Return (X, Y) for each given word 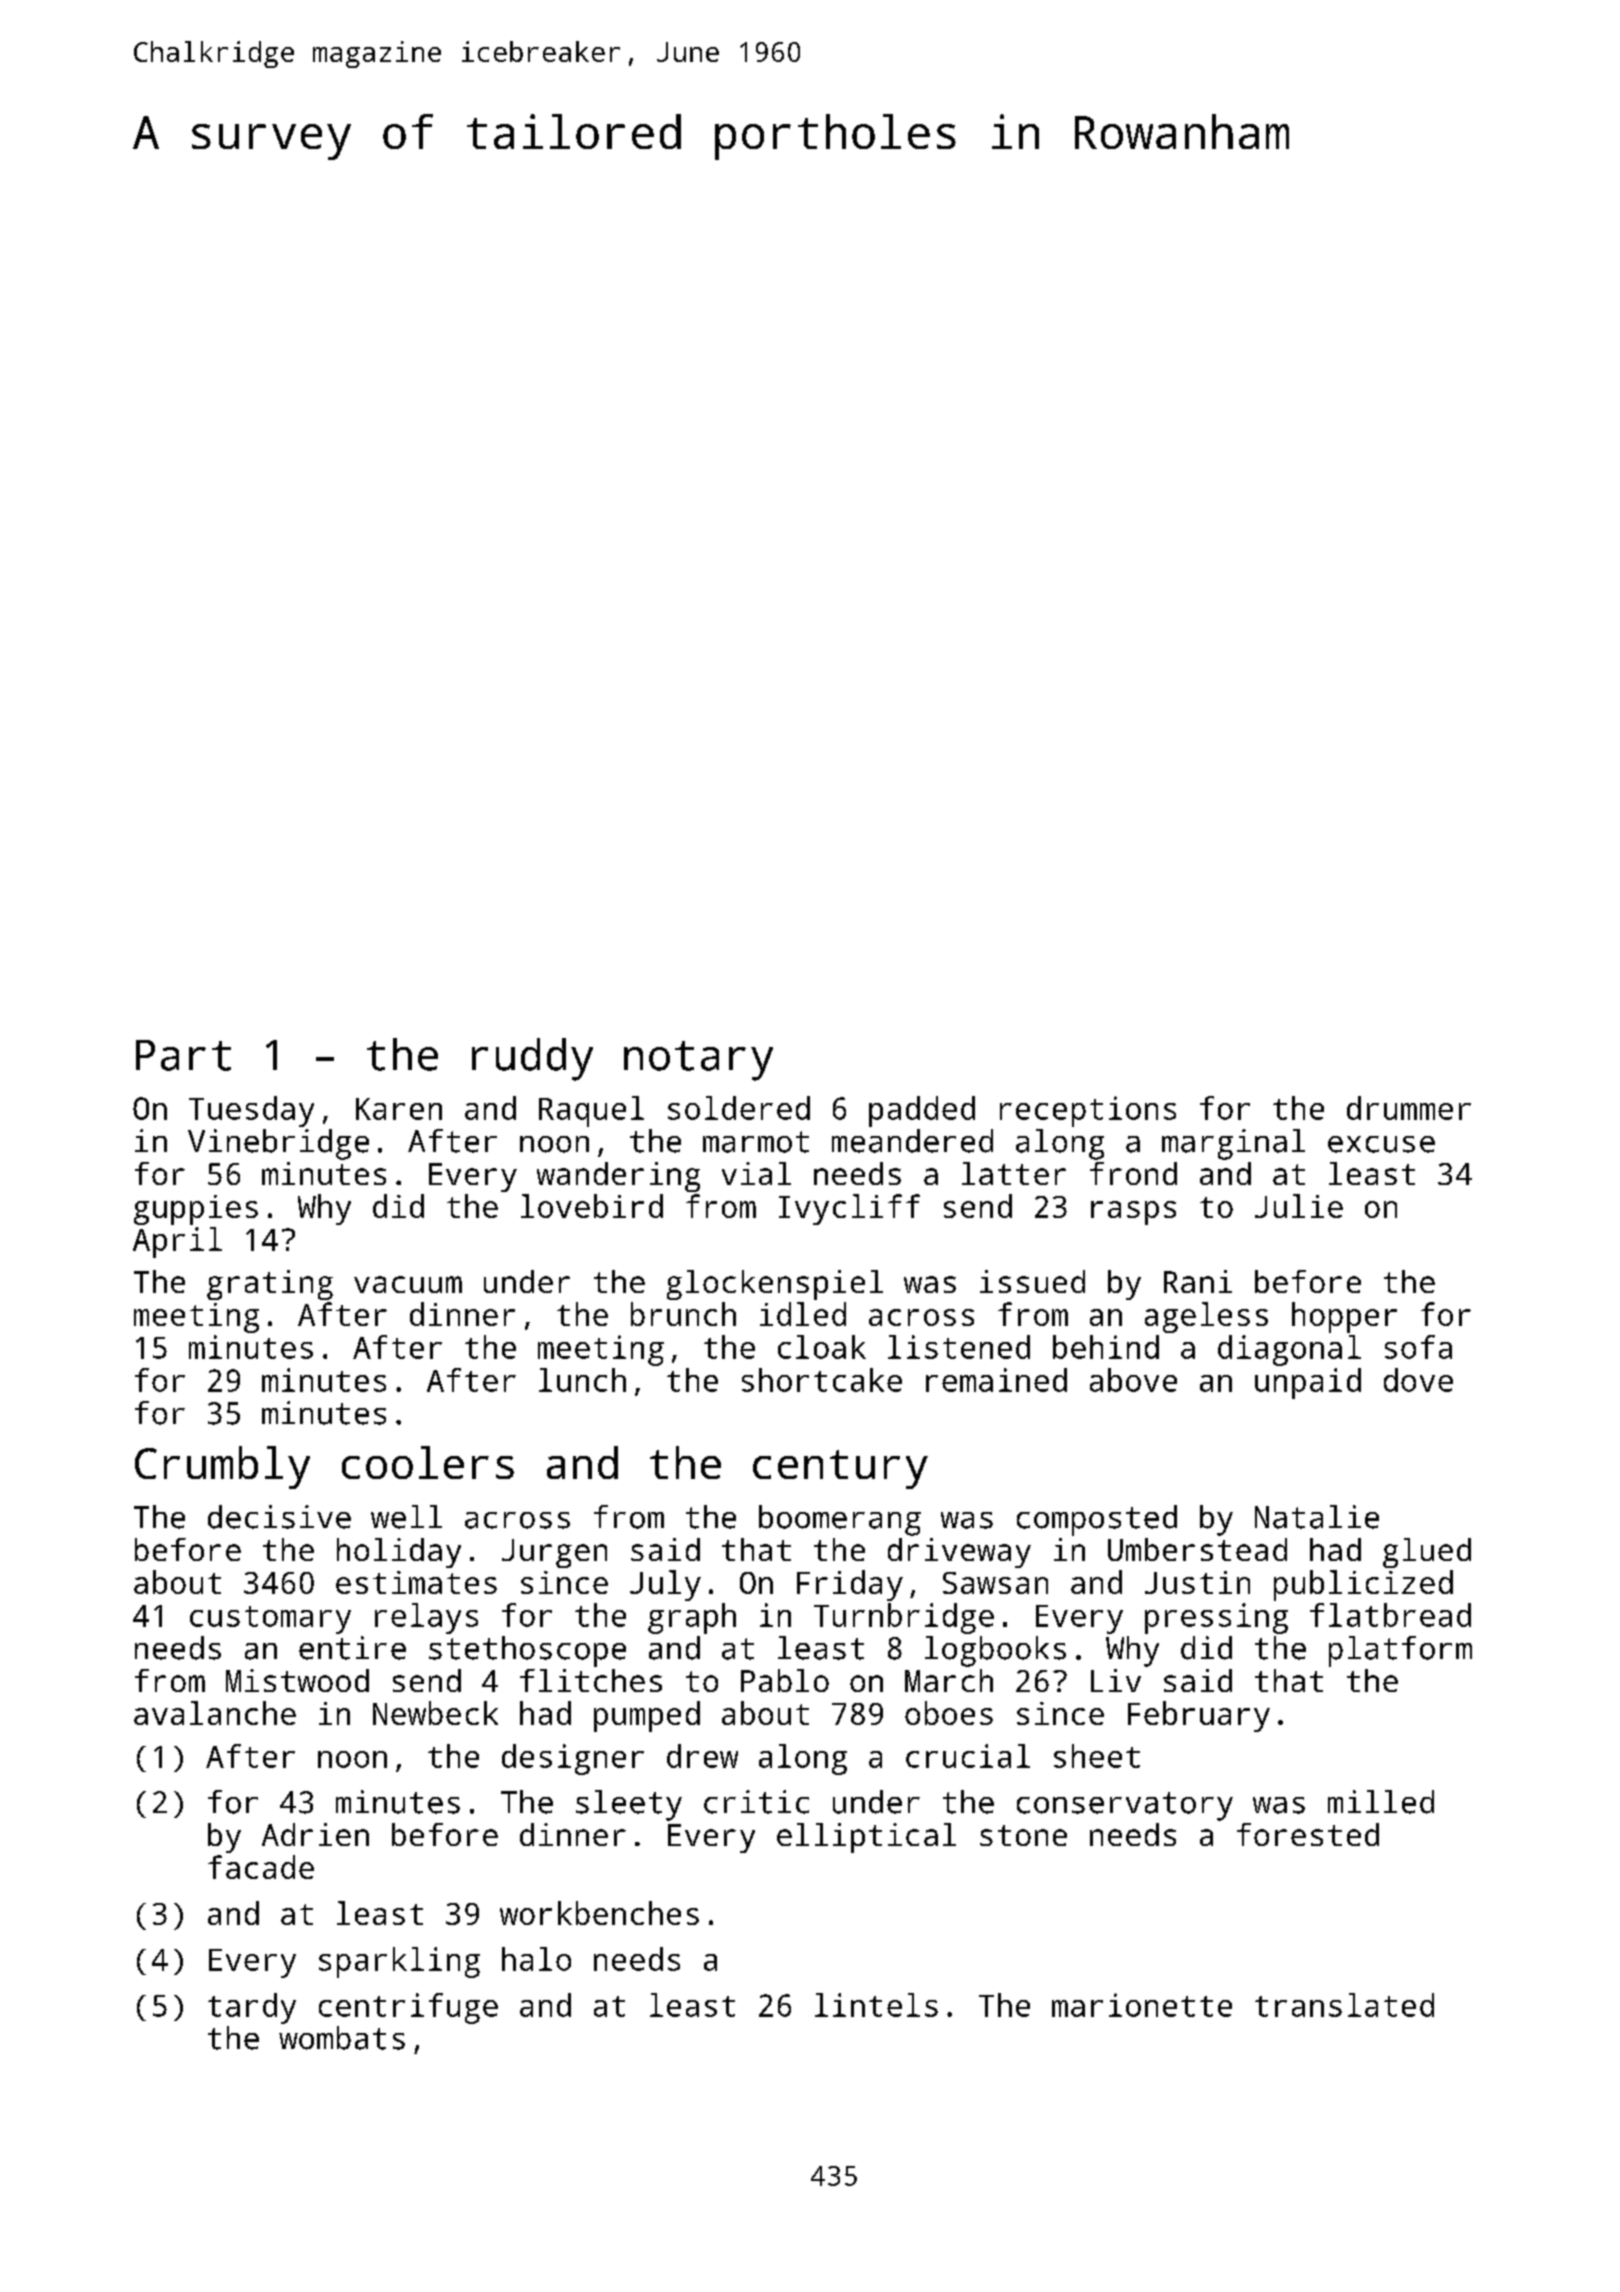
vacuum (408, 1284)
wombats (342, 2038)
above (1133, 1380)
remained (996, 1380)
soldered (739, 1108)
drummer (1409, 1108)
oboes (949, 1713)
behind (1106, 1347)
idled (803, 1314)
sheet (1097, 1756)
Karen (399, 1109)
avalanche (215, 1713)
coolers (428, 1462)
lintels (876, 2005)
